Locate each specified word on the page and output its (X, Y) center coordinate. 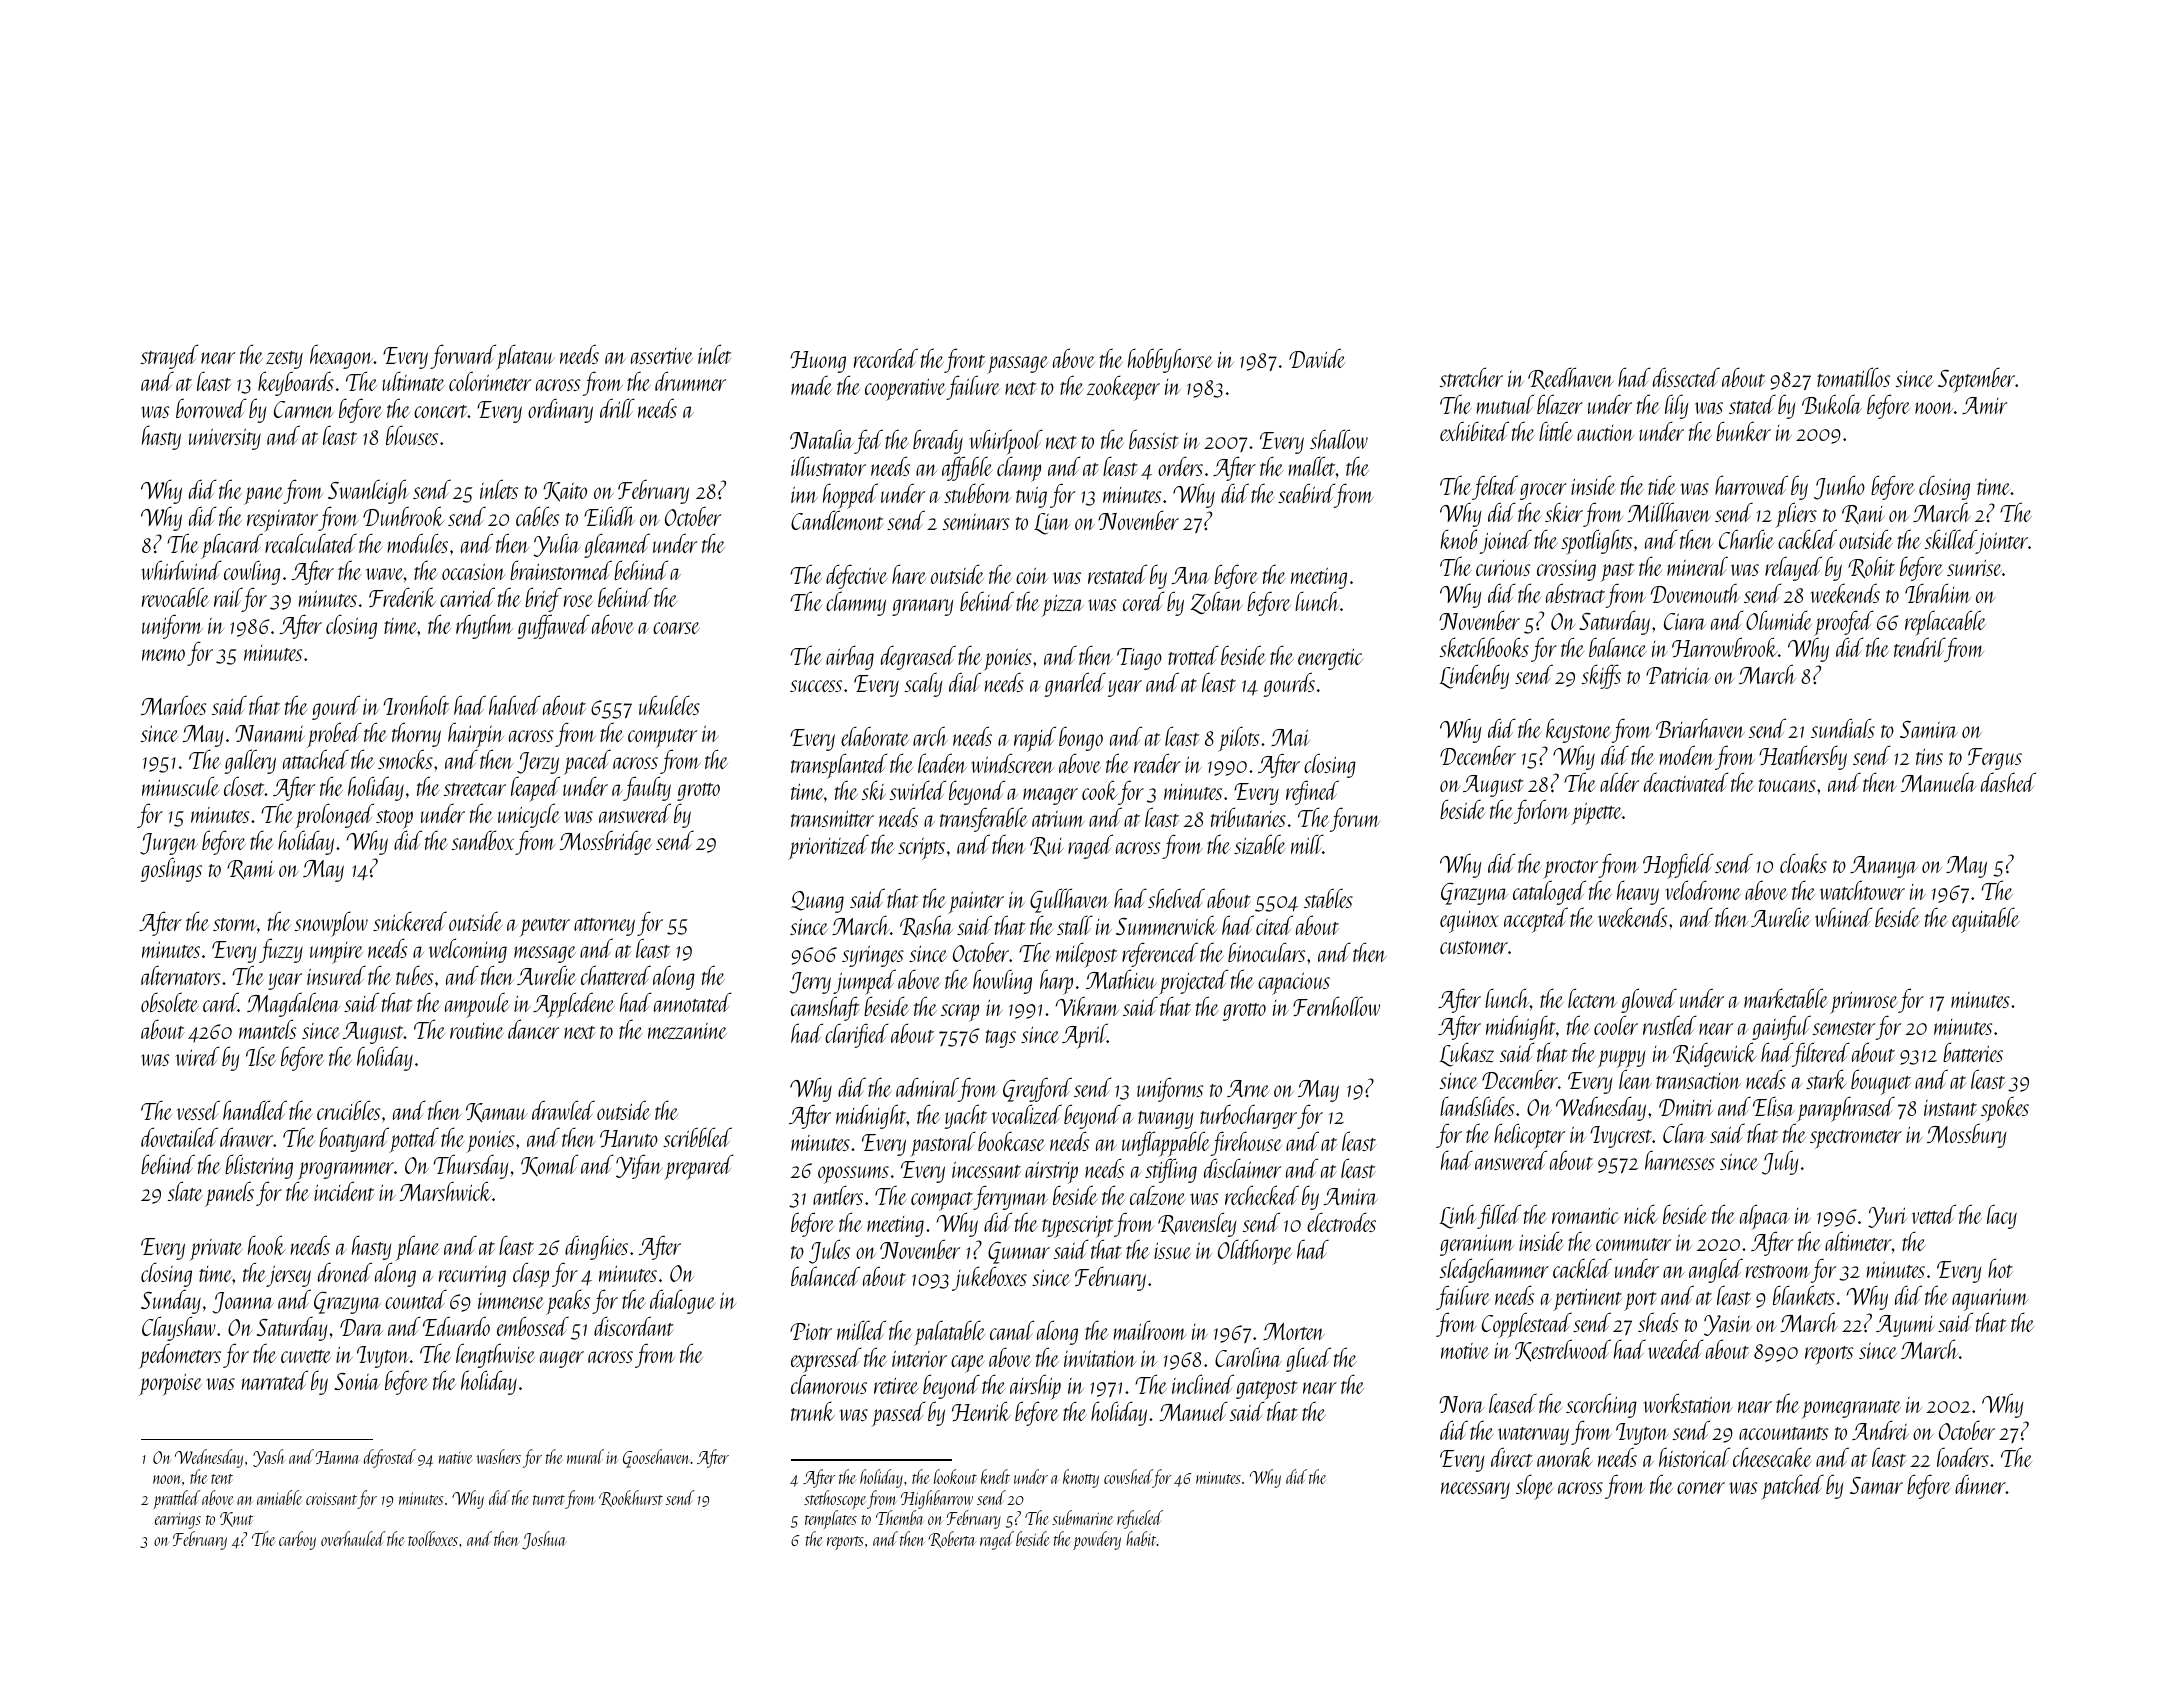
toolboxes (433, 1538)
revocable (175, 597)
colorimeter (490, 381)
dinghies (596, 1247)
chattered (616, 975)
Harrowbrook (1725, 647)
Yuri (1887, 1217)
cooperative (905, 389)
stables (1328, 898)
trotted (1193, 655)
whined (1844, 917)
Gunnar (1019, 1253)
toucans (1787, 785)
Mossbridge (606, 842)
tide (1662, 485)
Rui (1047, 847)
